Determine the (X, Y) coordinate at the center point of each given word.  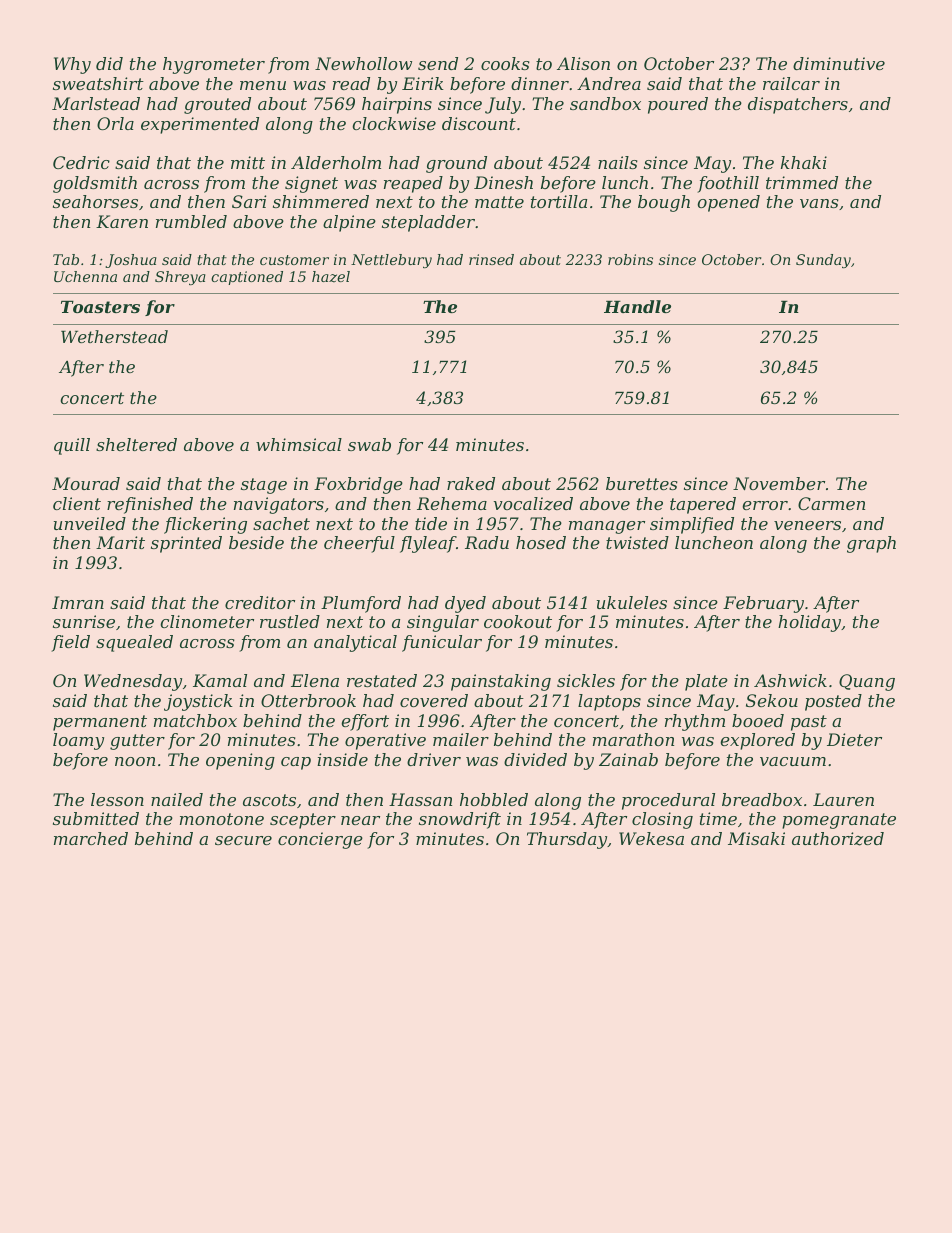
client (77, 503)
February (763, 604)
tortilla (559, 201)
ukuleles (632, 602)
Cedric (81, 162)
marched (91, 838)
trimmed (802, 182)
